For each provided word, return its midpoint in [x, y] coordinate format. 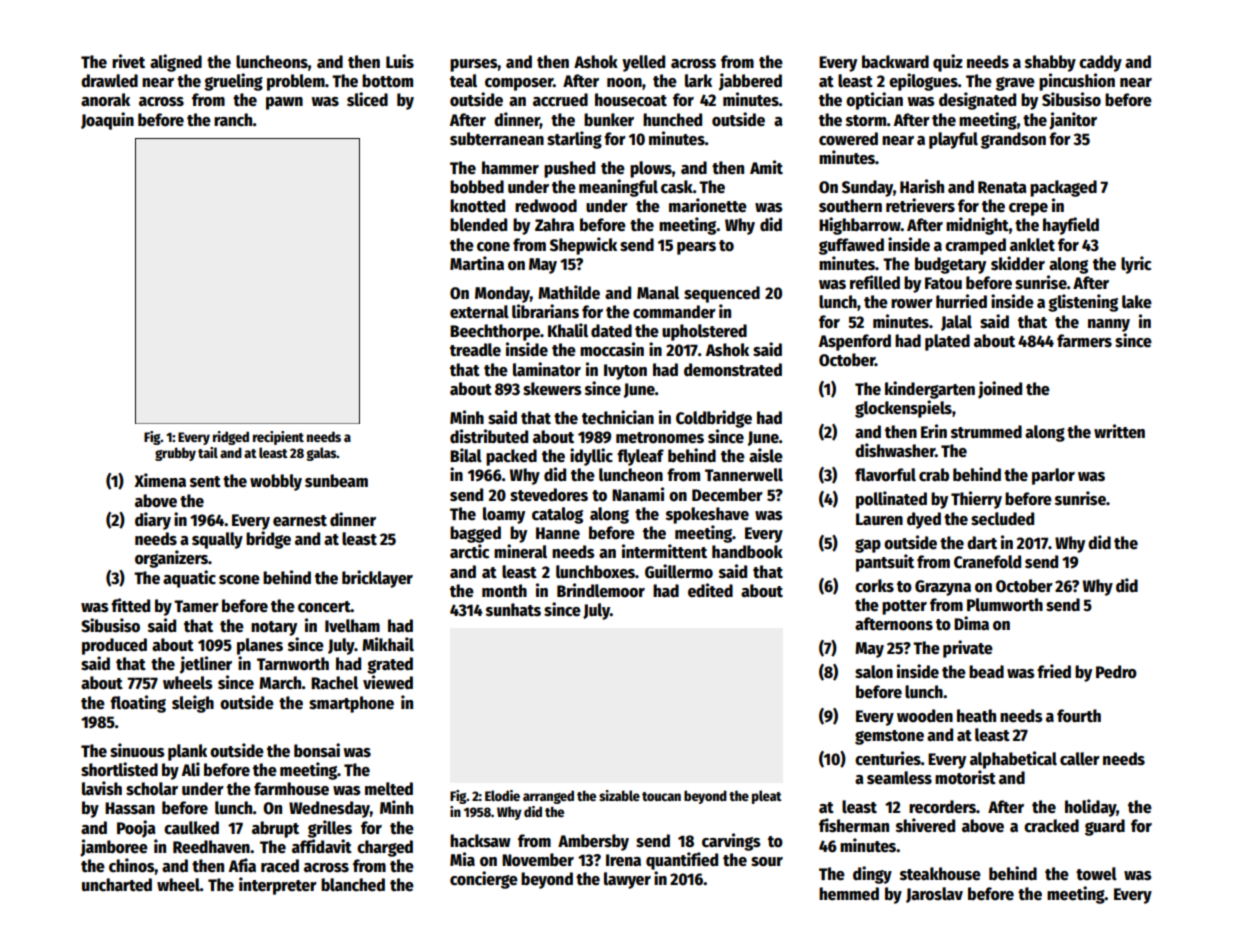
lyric [1136, 265]
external [479, 312]
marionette [708, 205]
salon [874, 672]
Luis [400, 61]
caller [1080, 759]
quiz [948, 63]
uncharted [117, 885]
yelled [643, 63]
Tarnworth [293, 664]
